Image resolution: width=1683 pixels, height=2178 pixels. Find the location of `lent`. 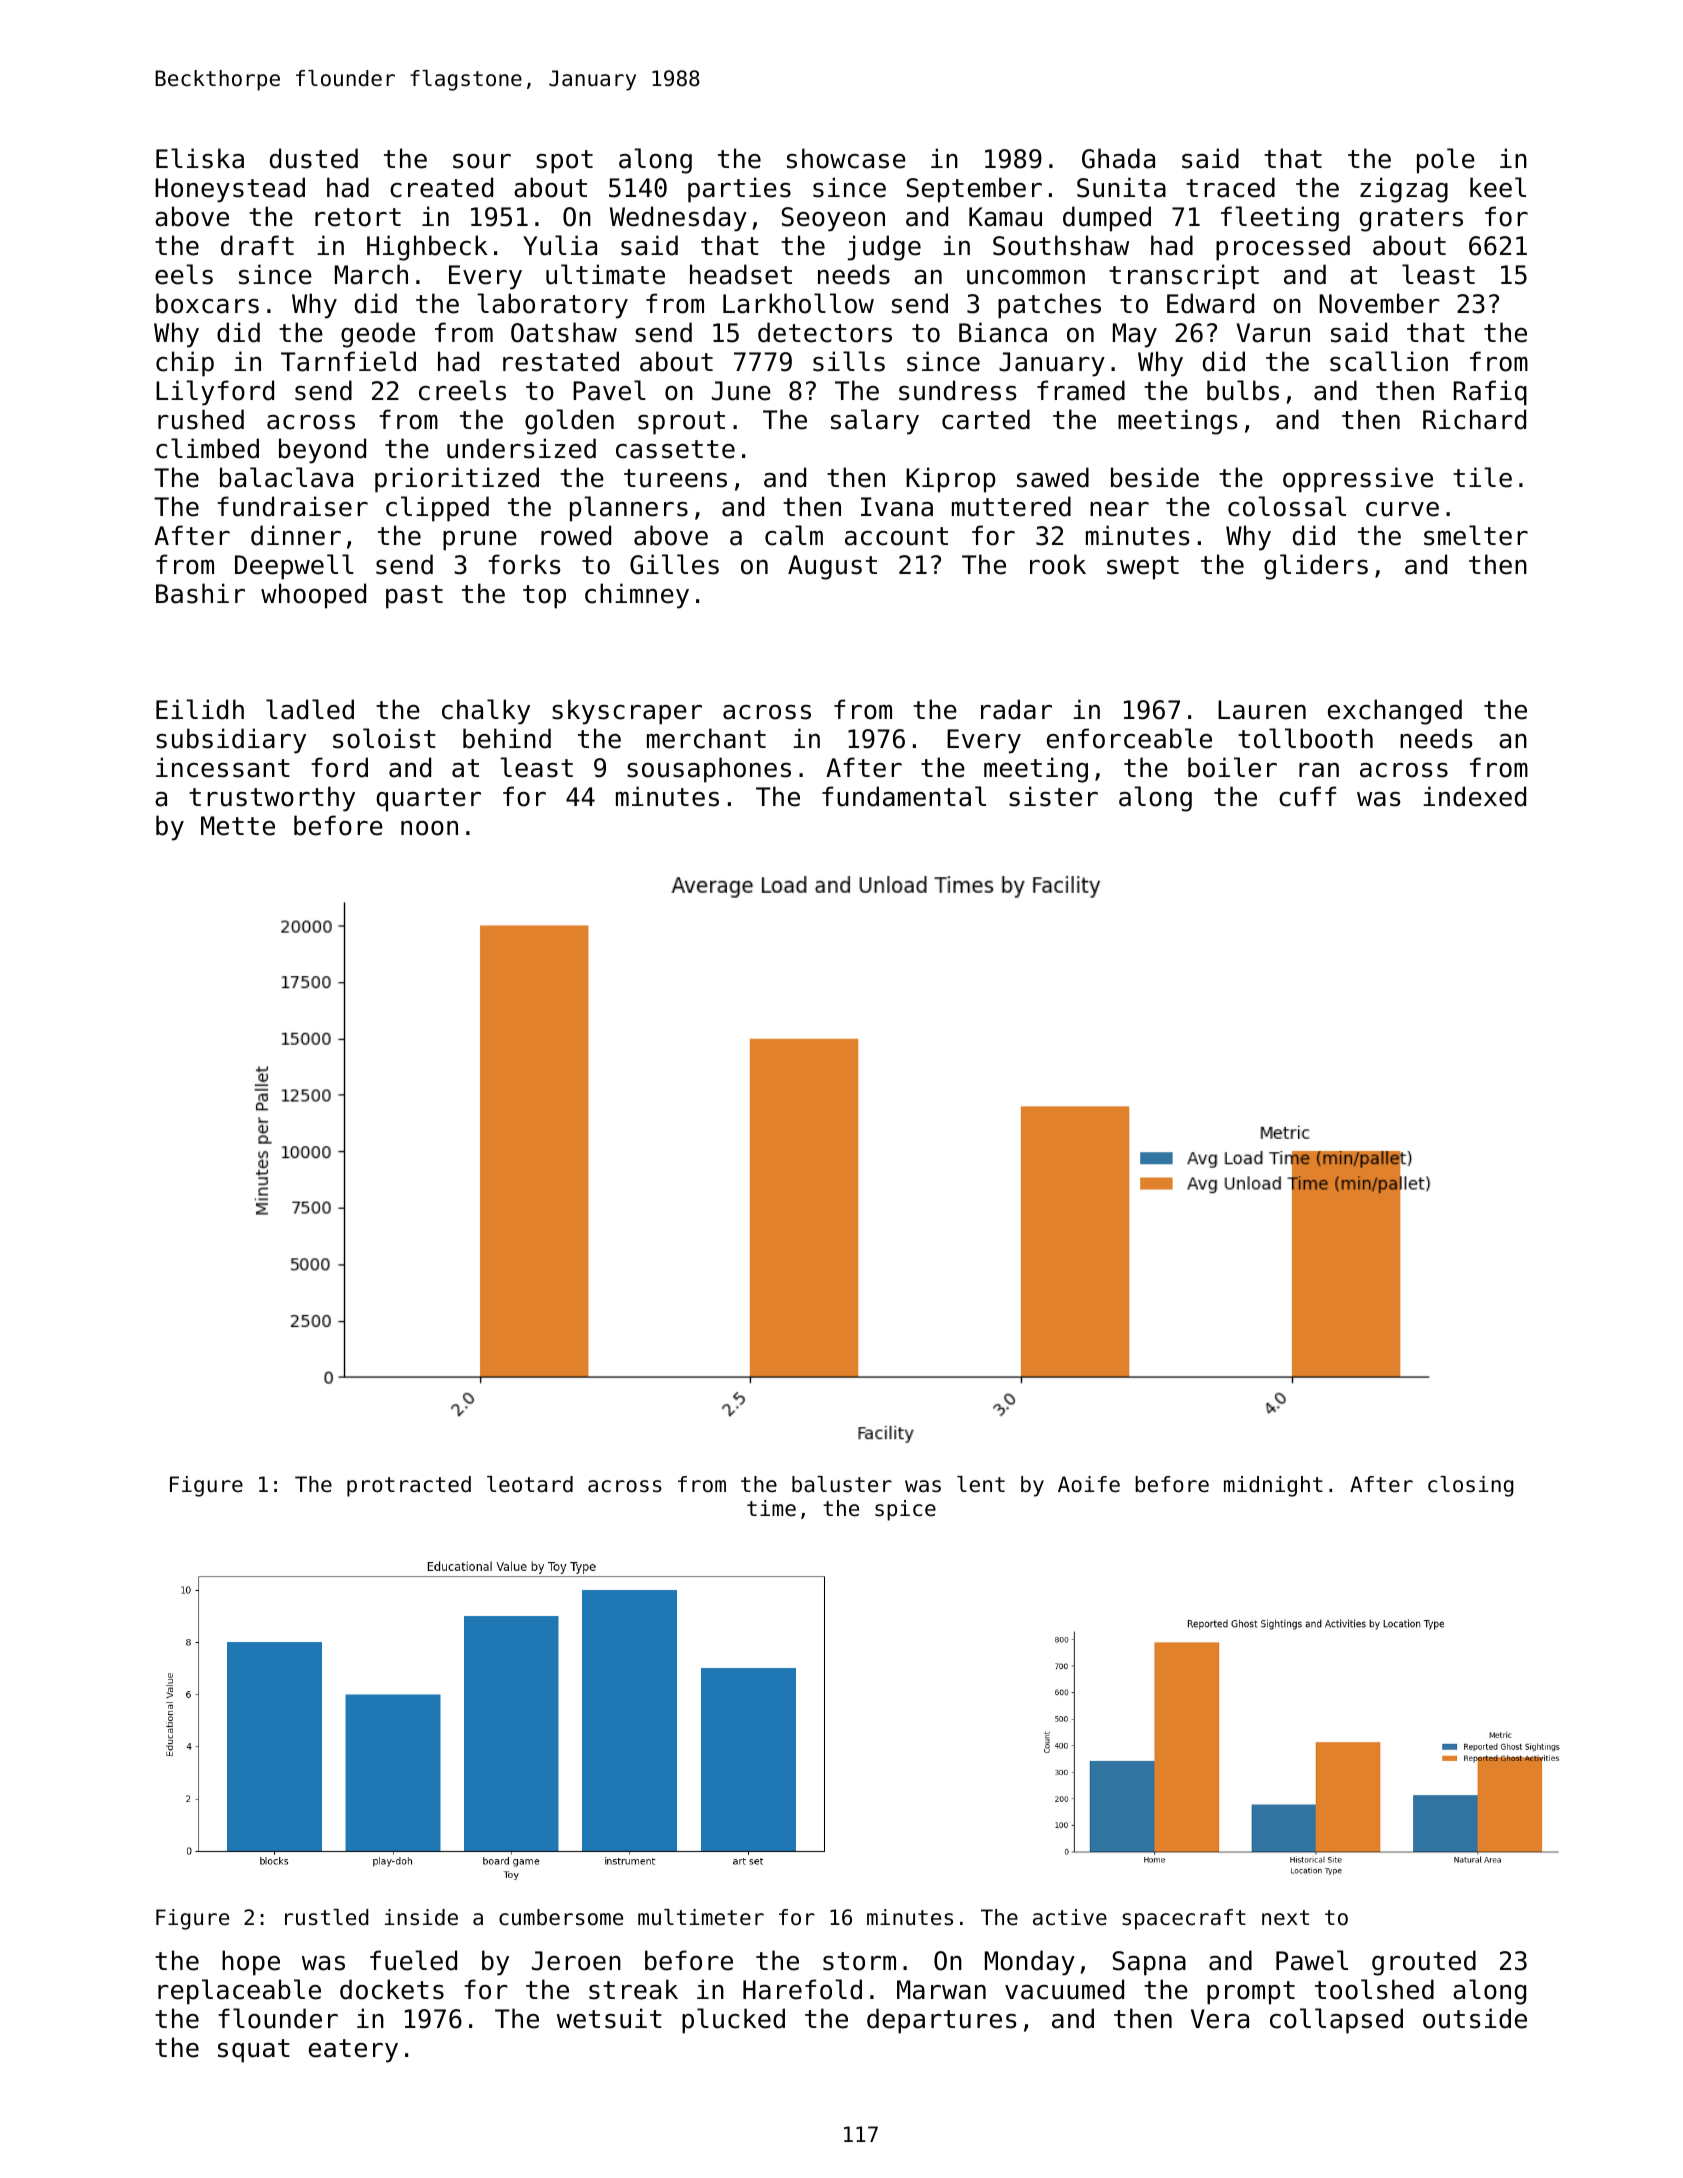

lent is located at coordinates (981, 1484).
